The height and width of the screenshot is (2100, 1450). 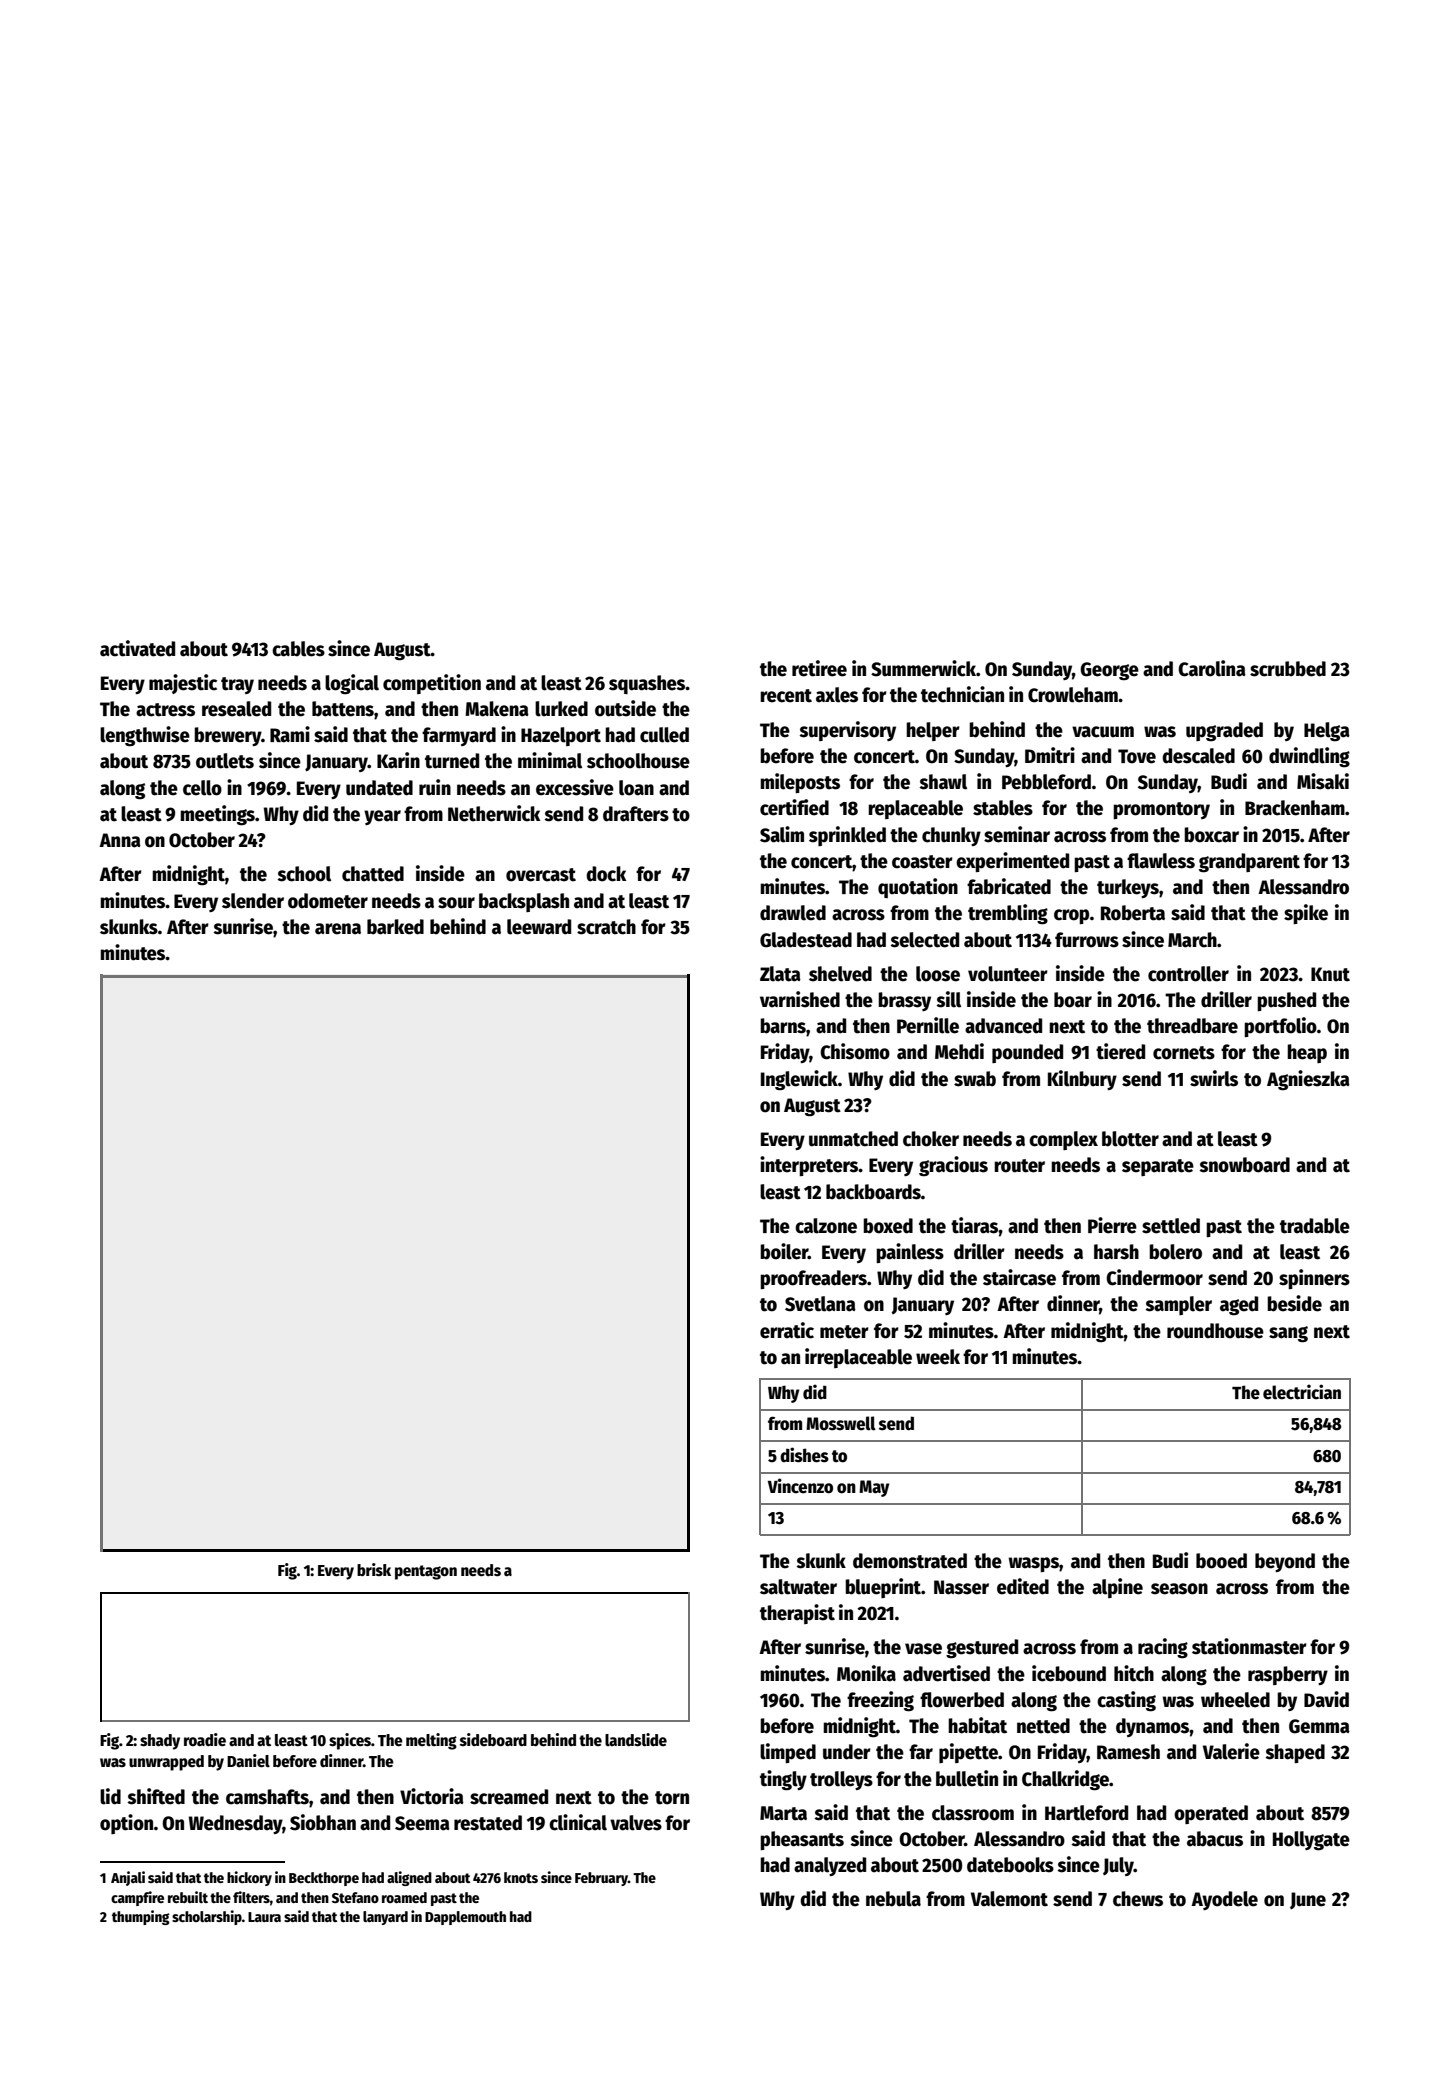 I want to click on thumping, so click(x=141, y=1917).
